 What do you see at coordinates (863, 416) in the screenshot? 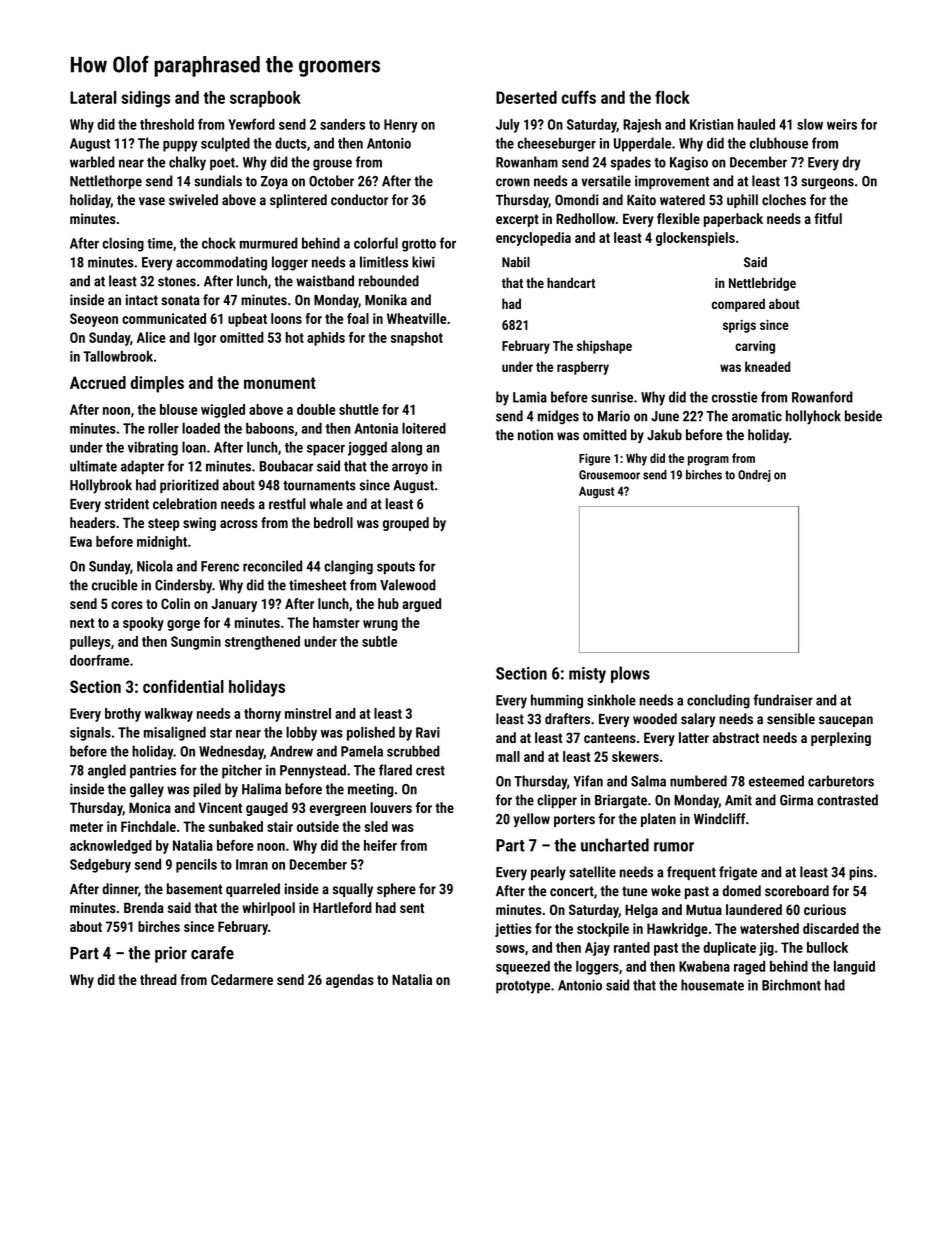
I see `beside` at bounding box center [863, 416].
